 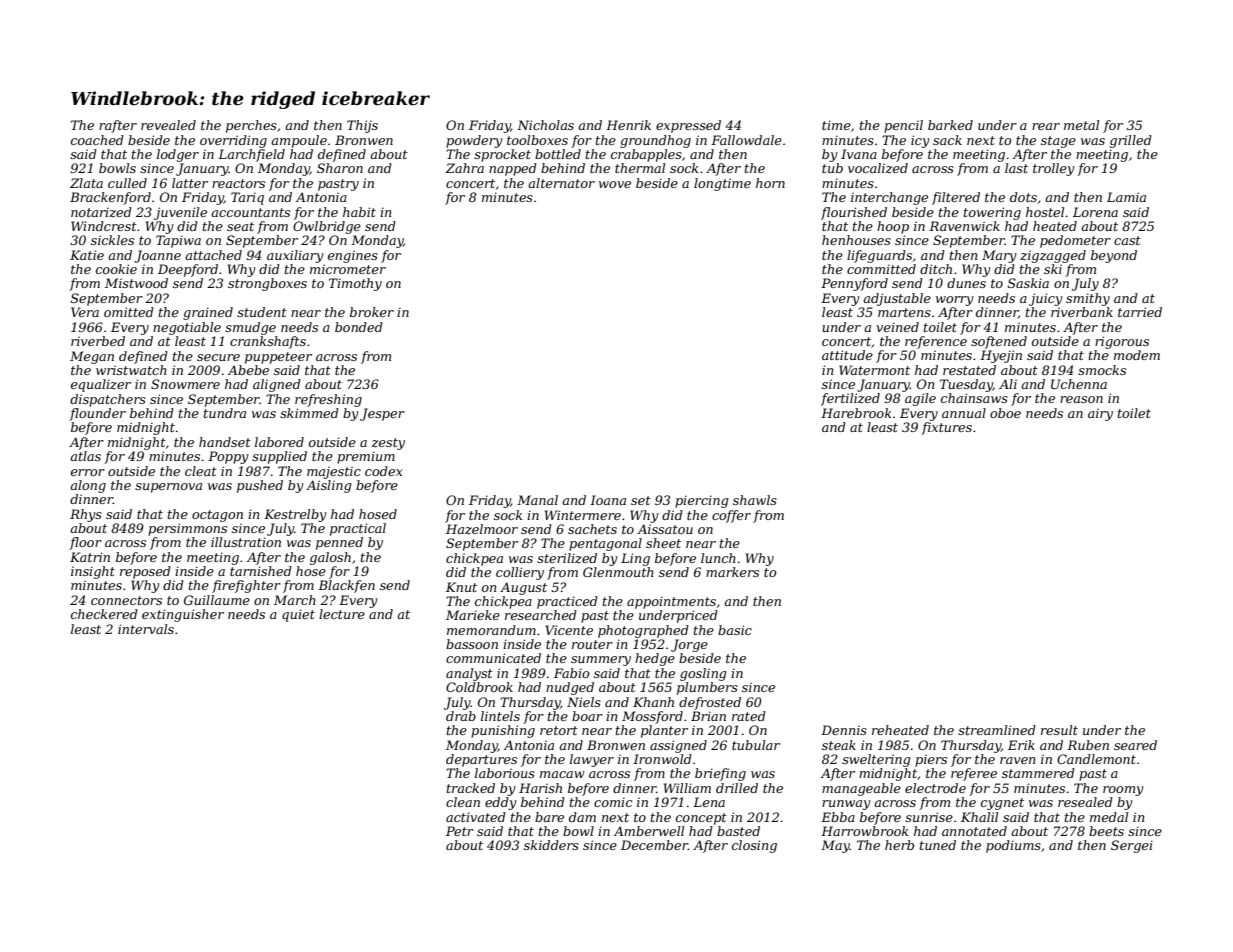 I want to click on result, so click(x=1059, y=730).
